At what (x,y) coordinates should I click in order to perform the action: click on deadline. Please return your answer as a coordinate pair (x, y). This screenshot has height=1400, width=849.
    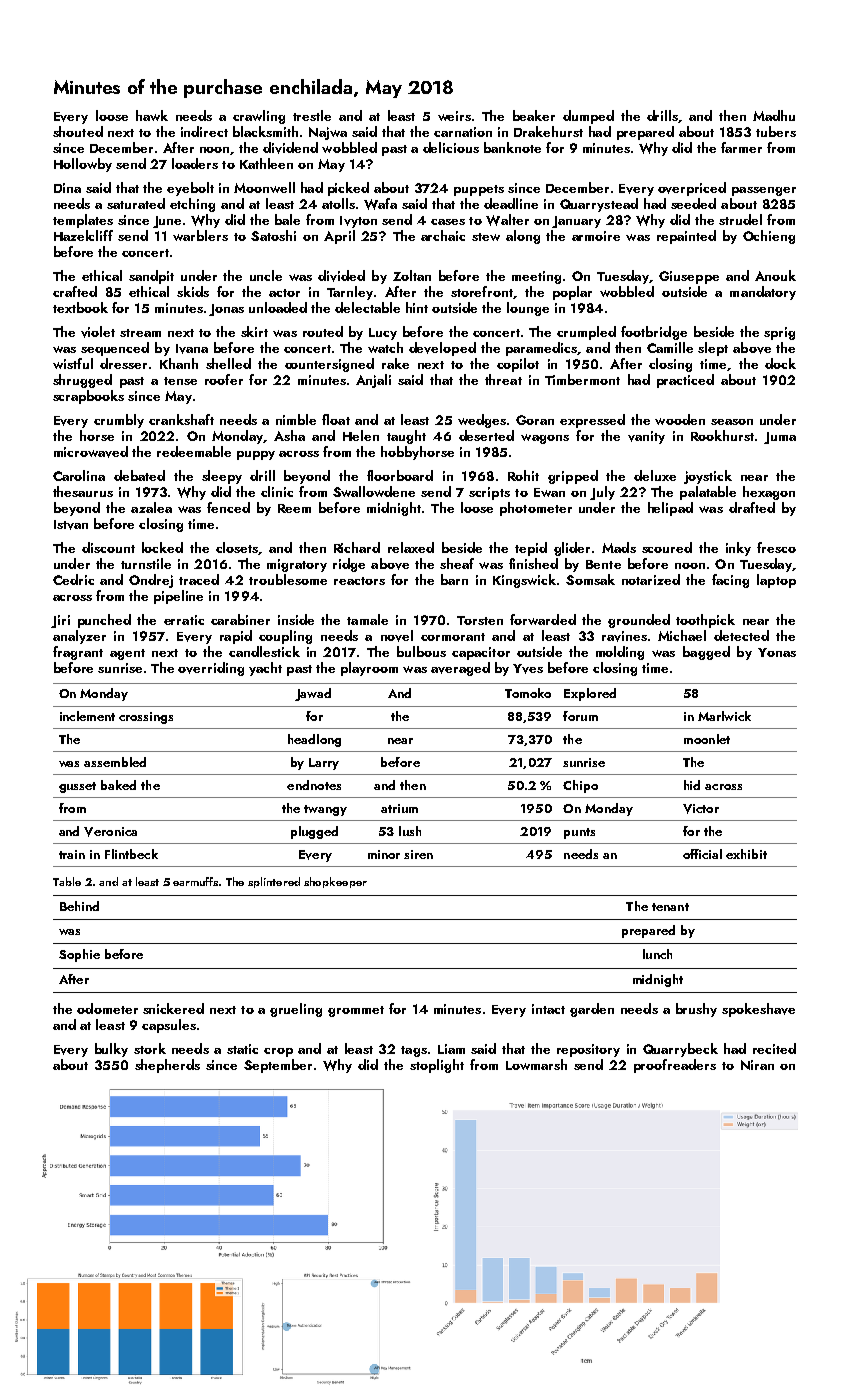
    Looking at the image, I should click on (511, 203).
